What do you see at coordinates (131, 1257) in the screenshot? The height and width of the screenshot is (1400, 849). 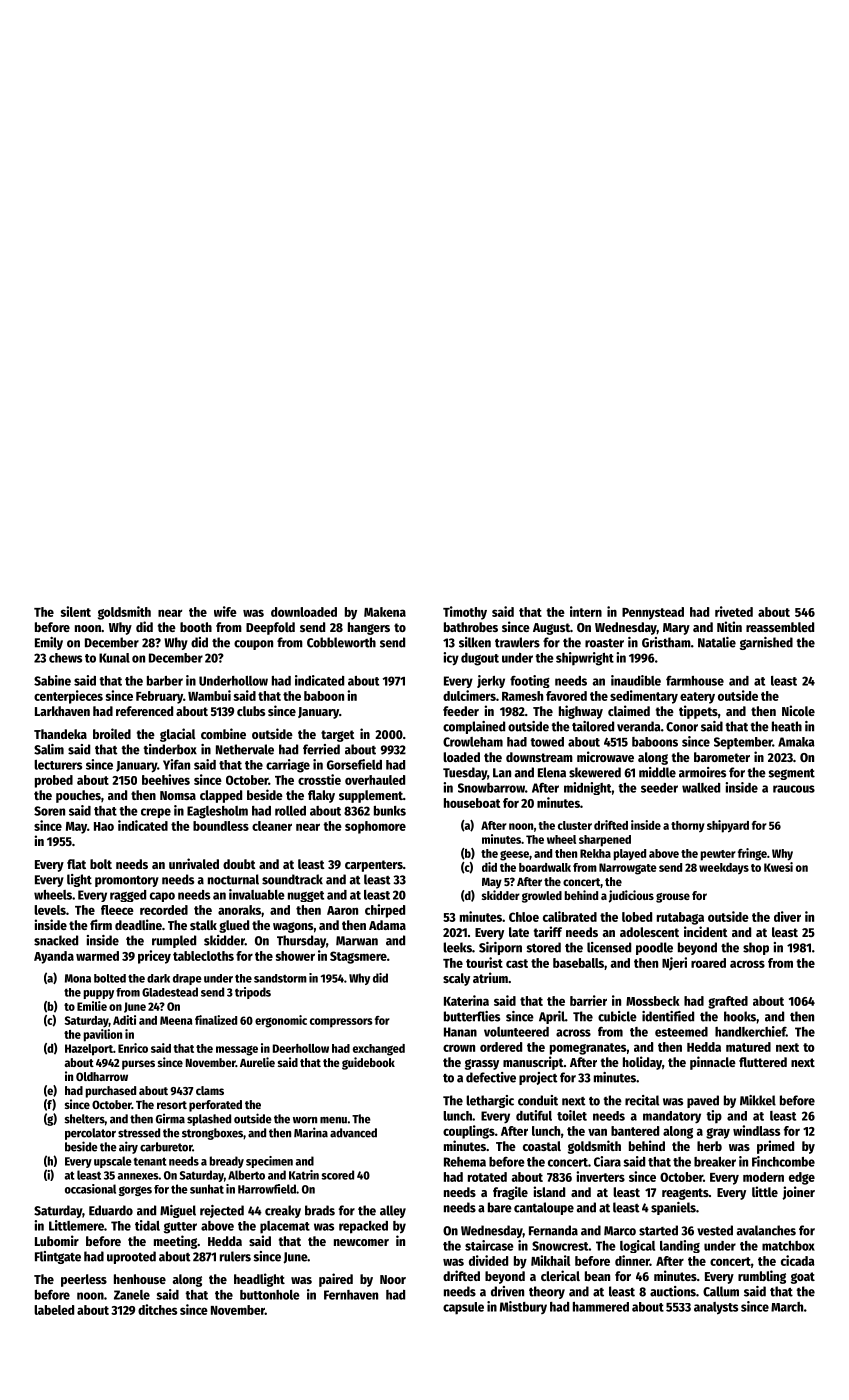 I see `uprooted` at bounding box center [131, 1257].
